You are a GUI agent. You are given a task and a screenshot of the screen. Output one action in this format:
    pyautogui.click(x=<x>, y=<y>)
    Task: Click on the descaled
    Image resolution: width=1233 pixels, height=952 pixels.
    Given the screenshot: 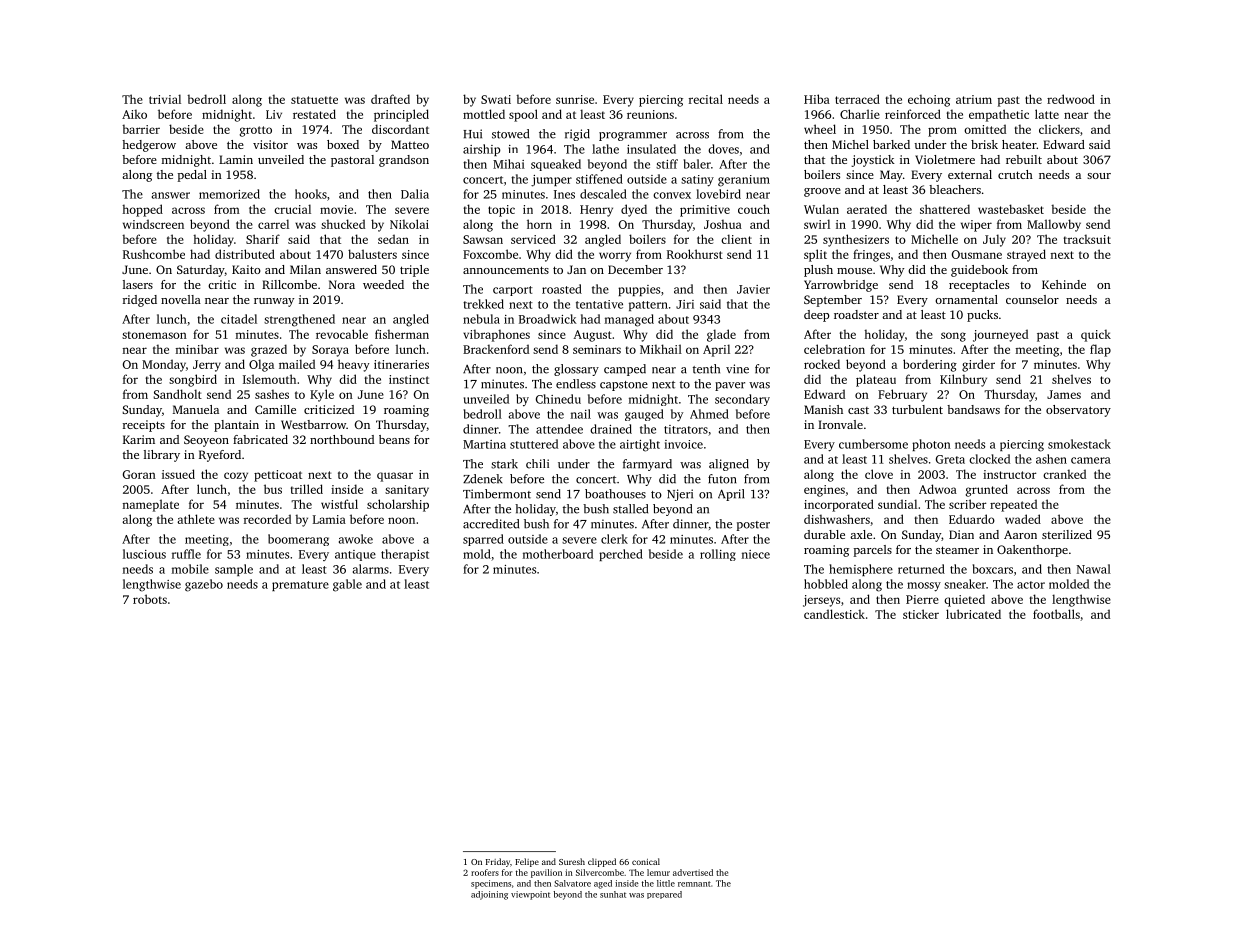 What is the action you would take?
    pyautogui.click(x=603, y=194)
